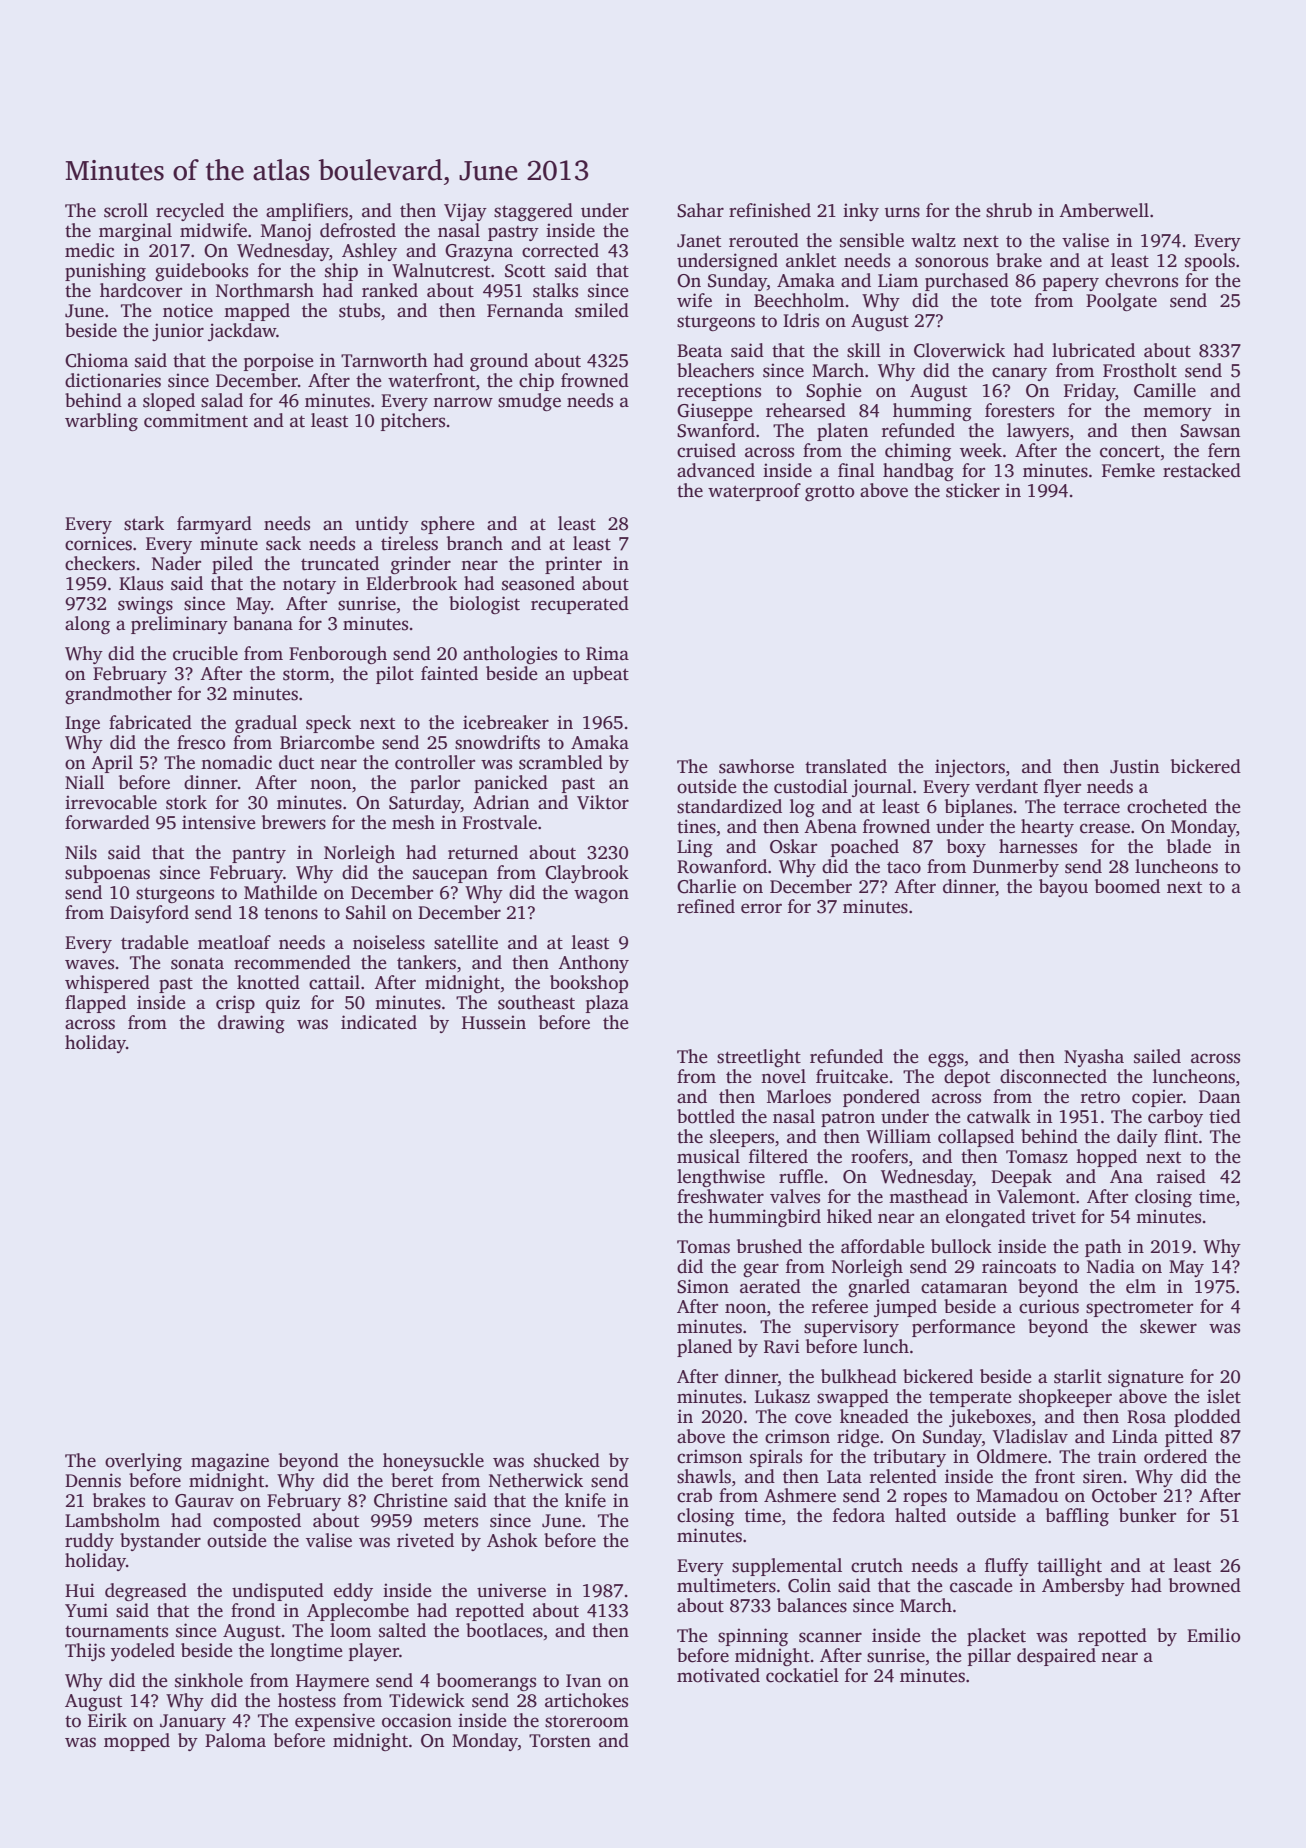  I want to click on spools, so click(1210, 262).
